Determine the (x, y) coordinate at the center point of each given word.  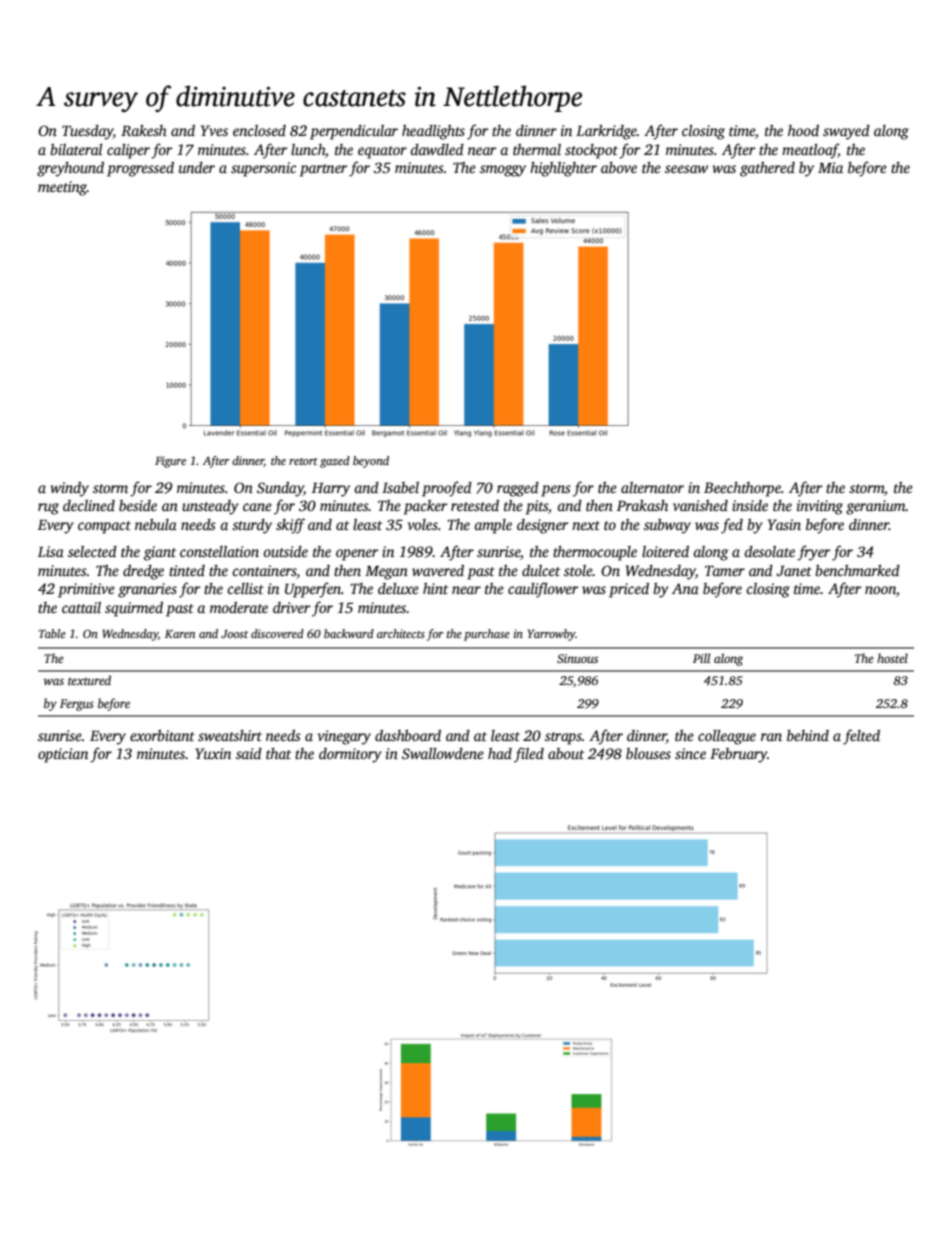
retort (303, 461)
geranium (876, 507)
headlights (433, 132)
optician (63, 755)
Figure (170, 462)
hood (803, 130)
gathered (767, 169)
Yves (214, 130)
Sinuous (577, 658)
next (586, 525)
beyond (371, 462)
